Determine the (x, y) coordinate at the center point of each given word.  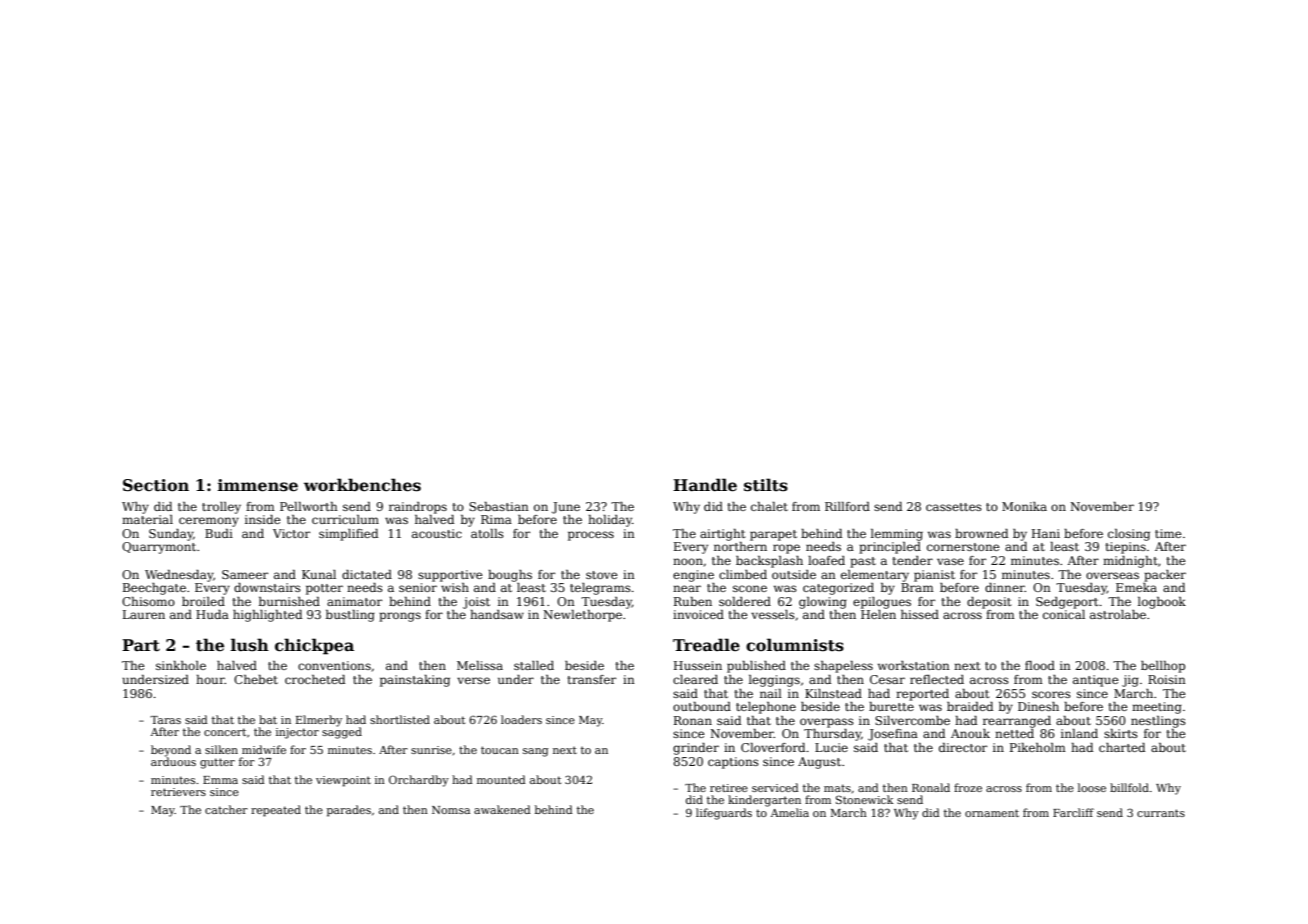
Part (141, 645)
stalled (534, 665)
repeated (276, 811)
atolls (487, 533)
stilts (766, 485)
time (1168, 533)
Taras (165, 720)
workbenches (362, 485)
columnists (795, 645)
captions (733, 763)
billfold (1129, 787)
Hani (1046, 533)
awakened (502, 809)
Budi (219, 533)
